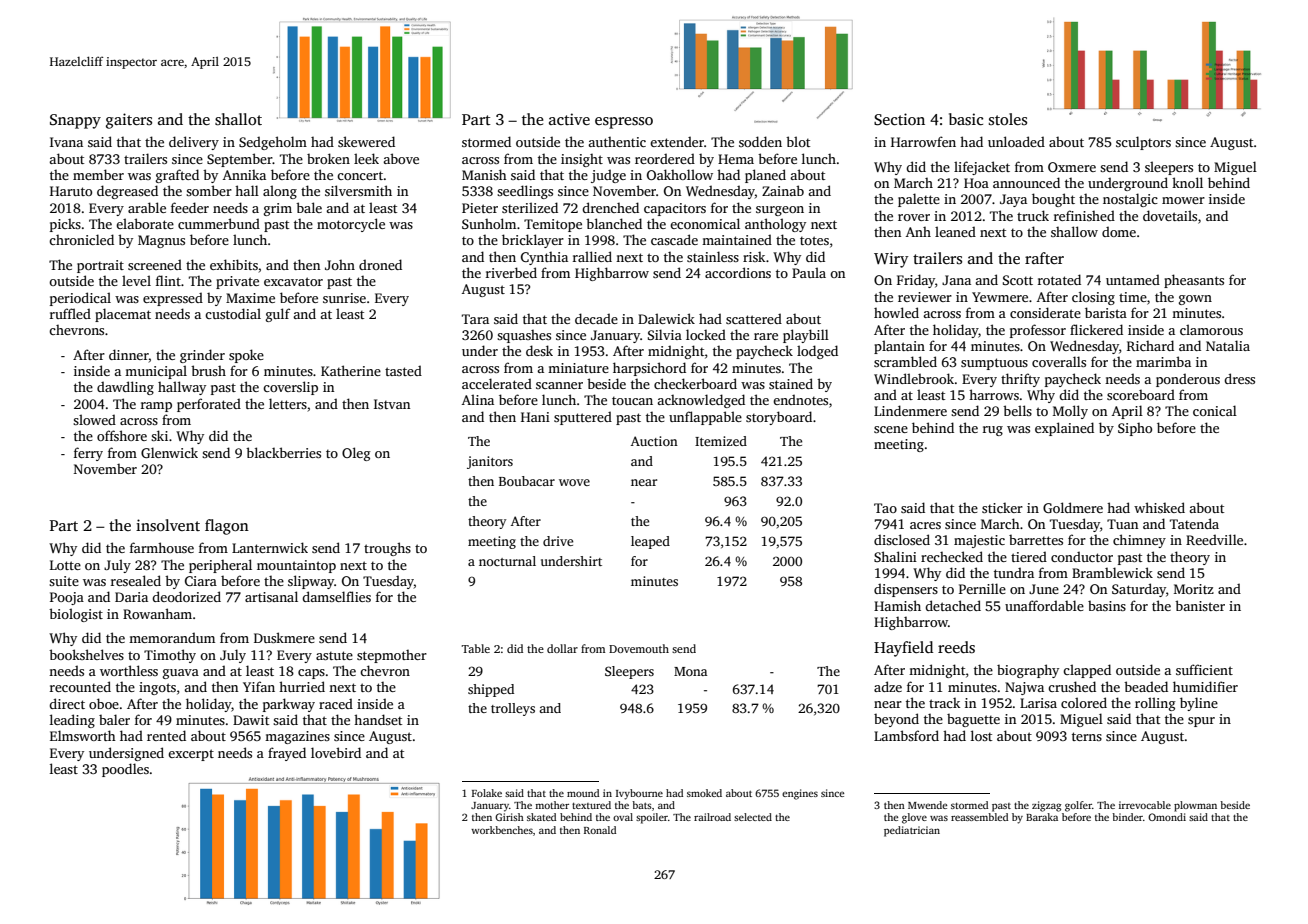 The image size is (1308, 924). I want to click on Lotte, so click(65, 565).
